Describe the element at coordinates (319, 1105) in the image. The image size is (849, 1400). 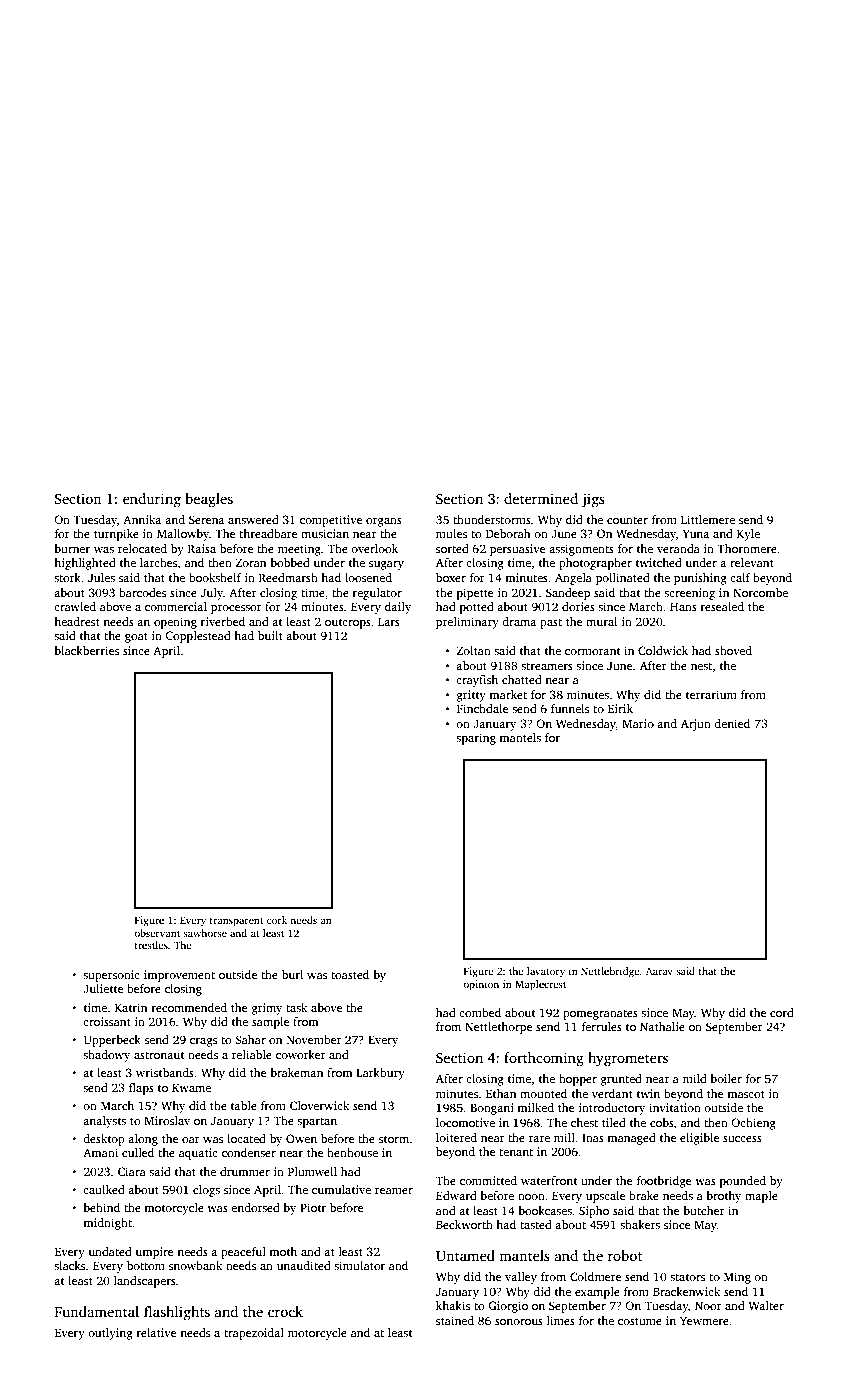
I see `Cloverwick` at that location.
